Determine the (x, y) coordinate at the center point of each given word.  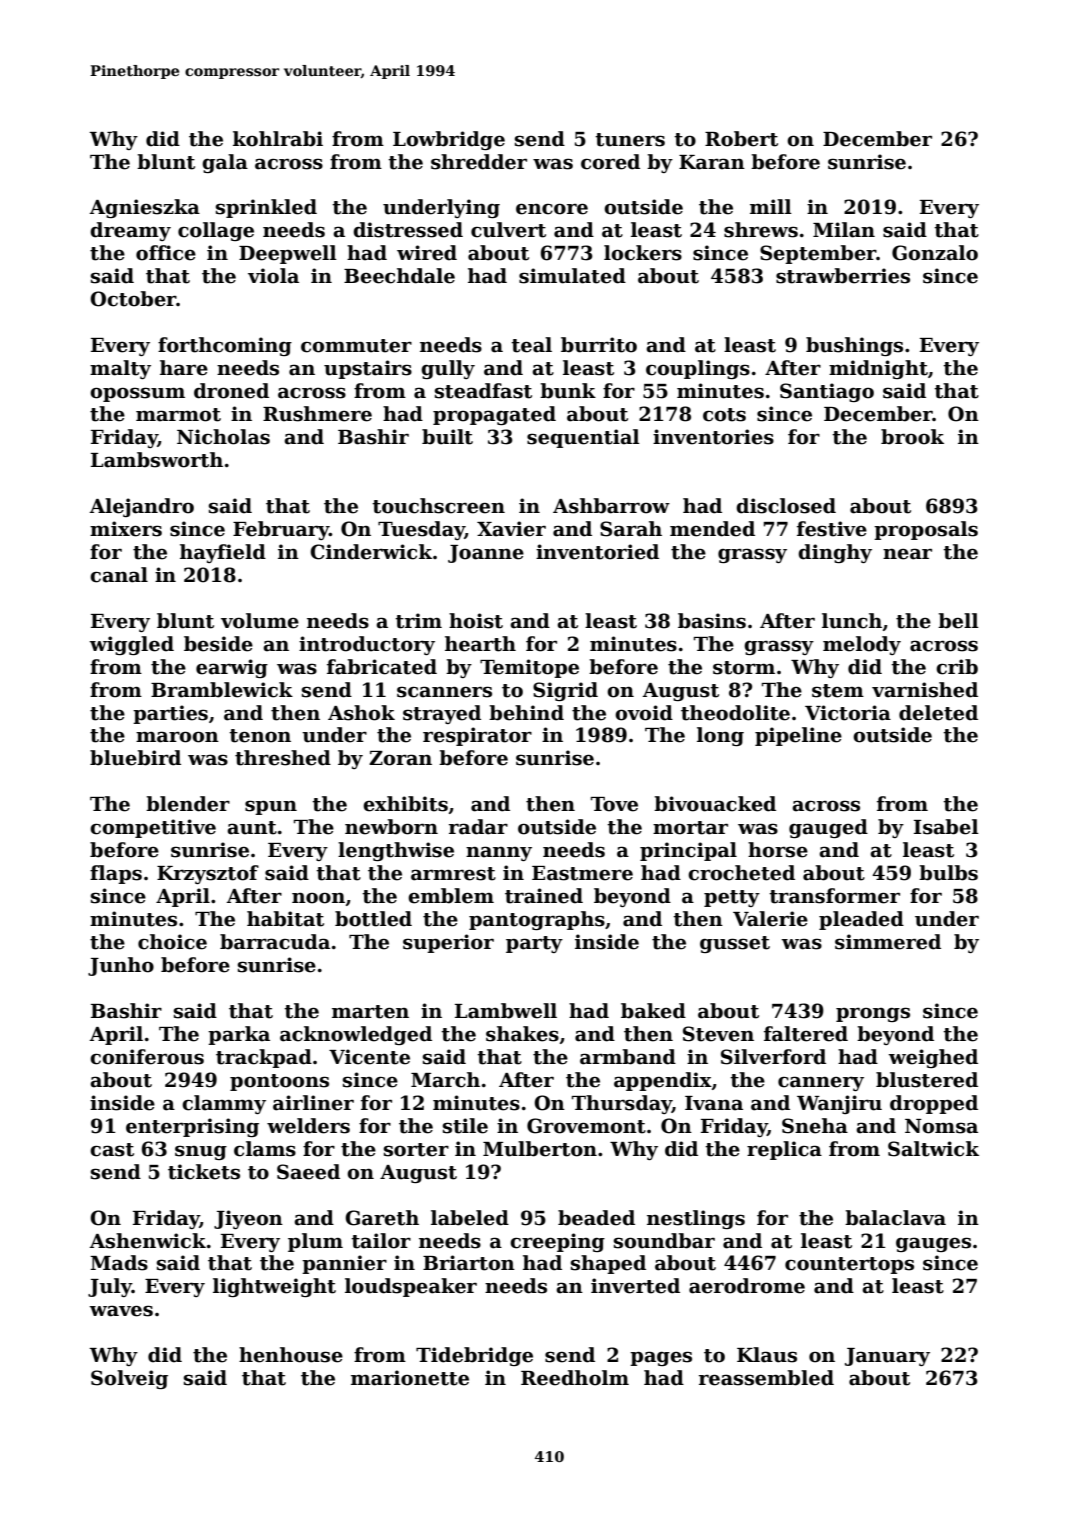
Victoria (848, 713)
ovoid (644, 713)
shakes (522, 1034)
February (281, 530)
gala (225, 163)
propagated (494, 415)
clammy (224, 1104)
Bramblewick (222, 690)
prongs (873, 1014)
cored (610, 162)
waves (121, 1311)
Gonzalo (935, 253)
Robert (741, 139)
